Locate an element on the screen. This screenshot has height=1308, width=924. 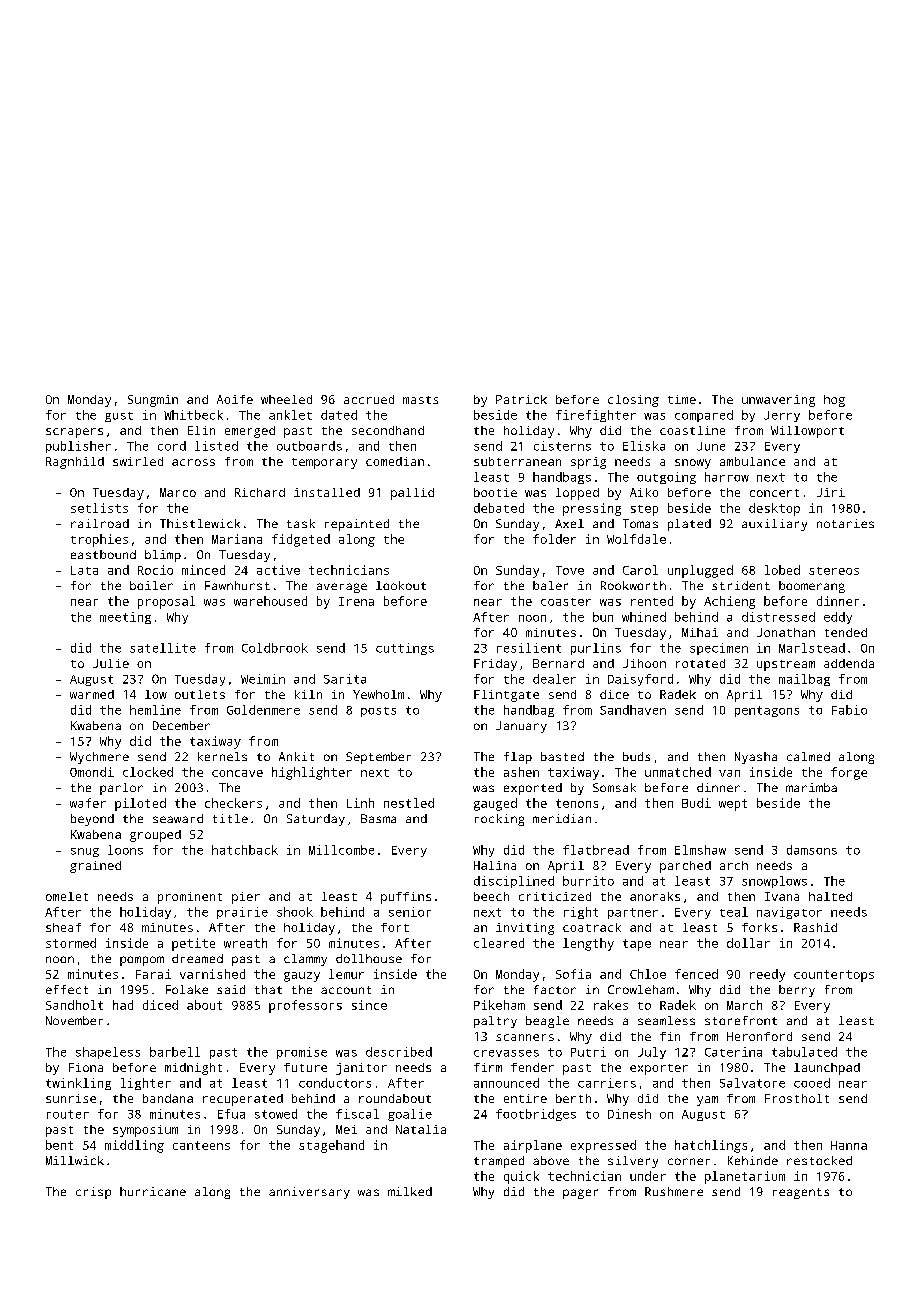
restocked is located at coordinates (819, 1160).
